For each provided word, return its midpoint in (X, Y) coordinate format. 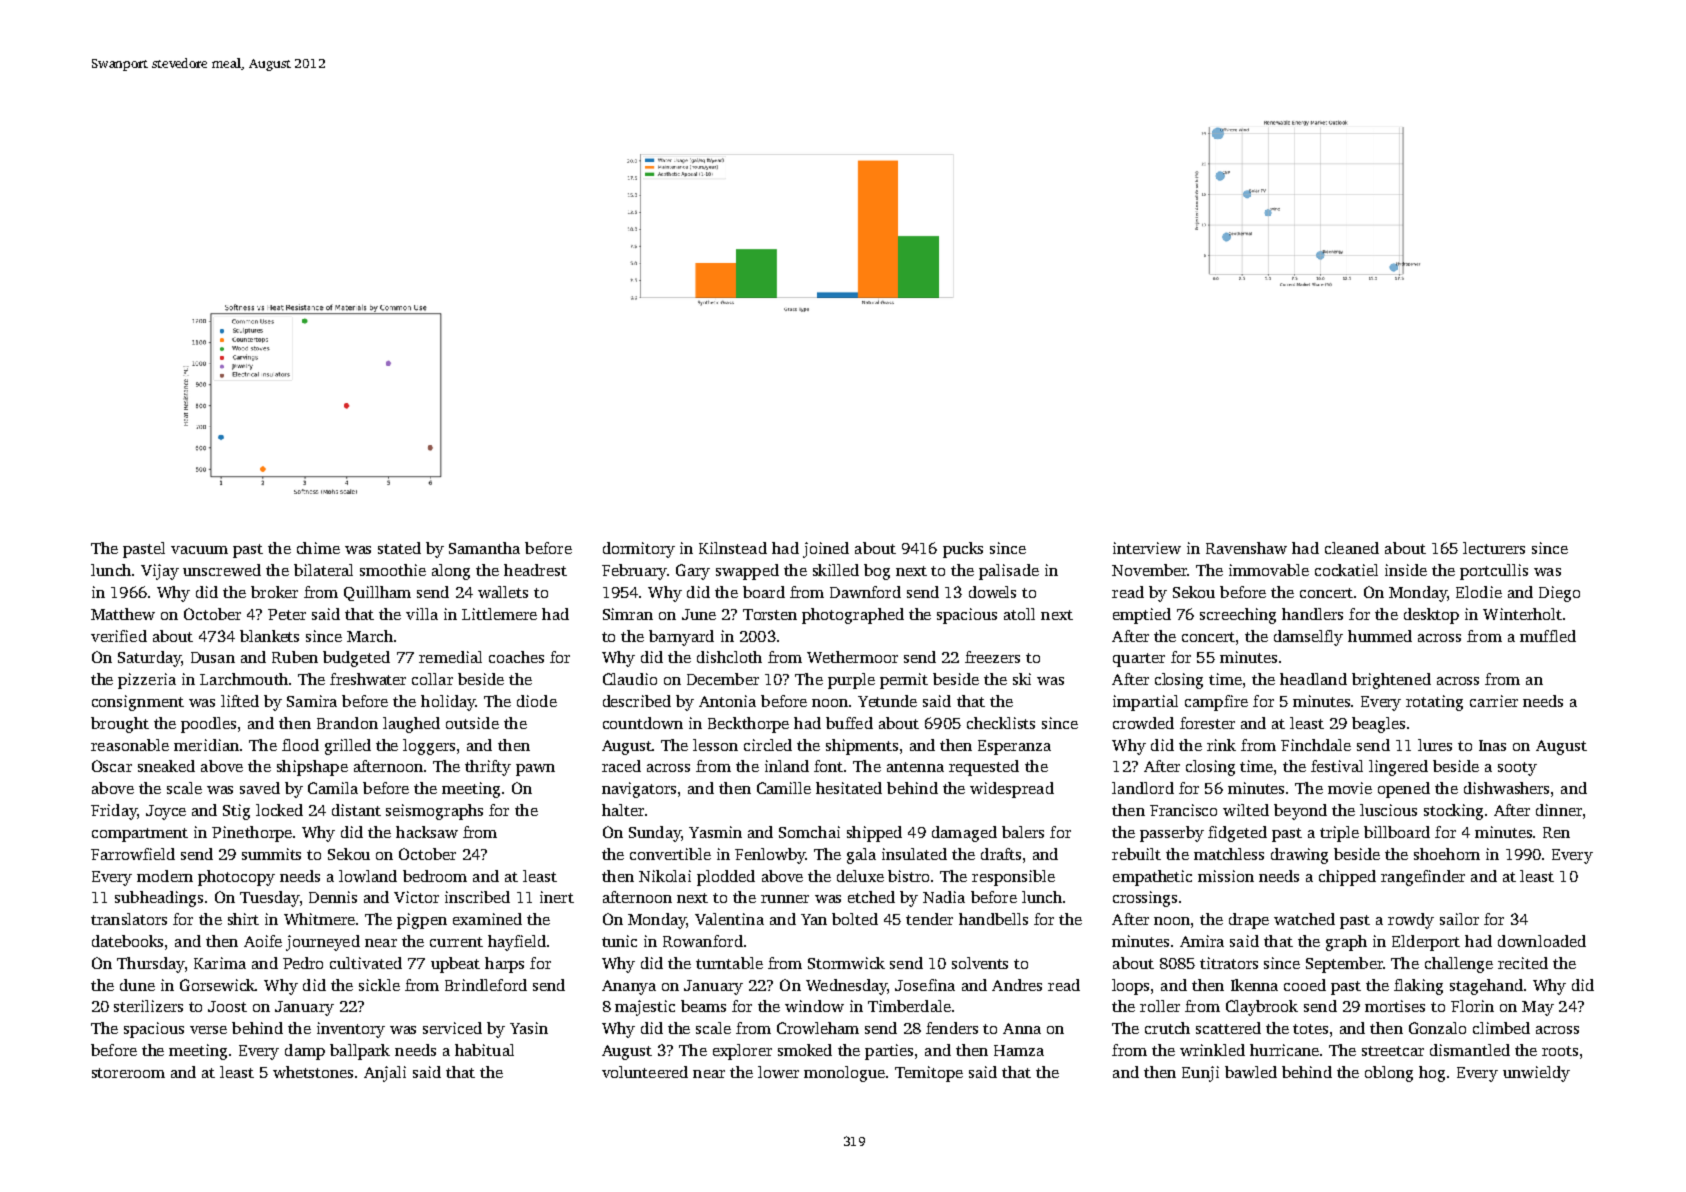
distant (356, 810)
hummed (1380, 636)
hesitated (849, 788)
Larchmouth (244, 679)
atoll (1019, 614)
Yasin (529, 1028)
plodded (726, 878)
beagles (1378, 725)
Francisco (1183, 810)
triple (1339, 834)
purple (851, 681)
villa (422, 614)
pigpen (422, 921)
